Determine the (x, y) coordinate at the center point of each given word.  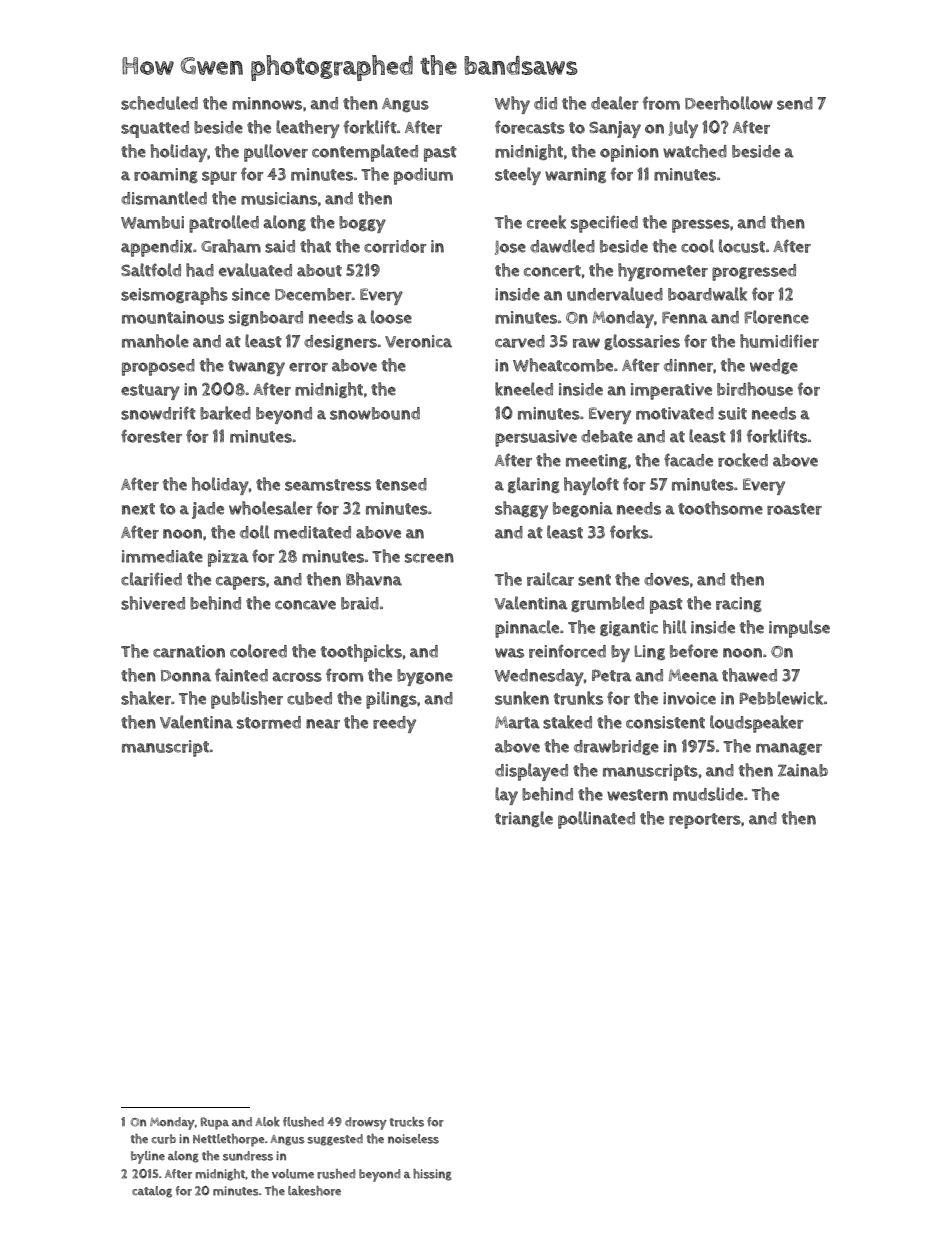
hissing (432, 1175)
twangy (256, 368)
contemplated (365, 153)
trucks (406, 1122)
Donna (186, 676)
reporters (705, 821)
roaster (794, 509)
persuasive (536, 438)
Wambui (152, 222)
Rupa (215, 1123)
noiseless (413, 1139)
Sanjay (615, 129)
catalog (152, 1192)
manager (789, 749)
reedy (394, 724)
